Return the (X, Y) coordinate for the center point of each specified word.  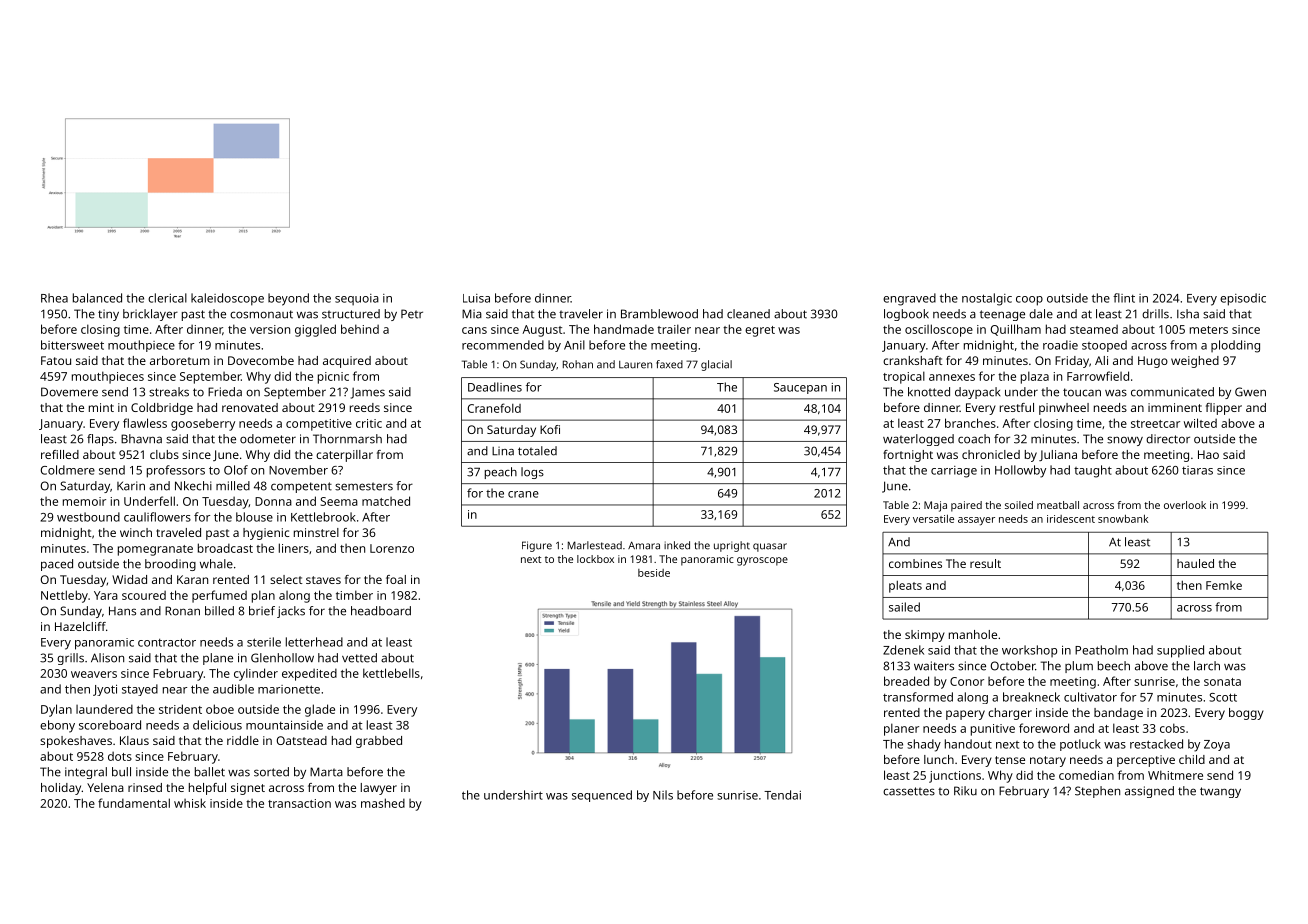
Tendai (782, 795)
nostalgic (987, 299)
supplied (1180, 651)
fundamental (134, 803)
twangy (1220, 792)
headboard (381, 611)
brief (262, 611)
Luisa (476, 298)
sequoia (357, 300)
